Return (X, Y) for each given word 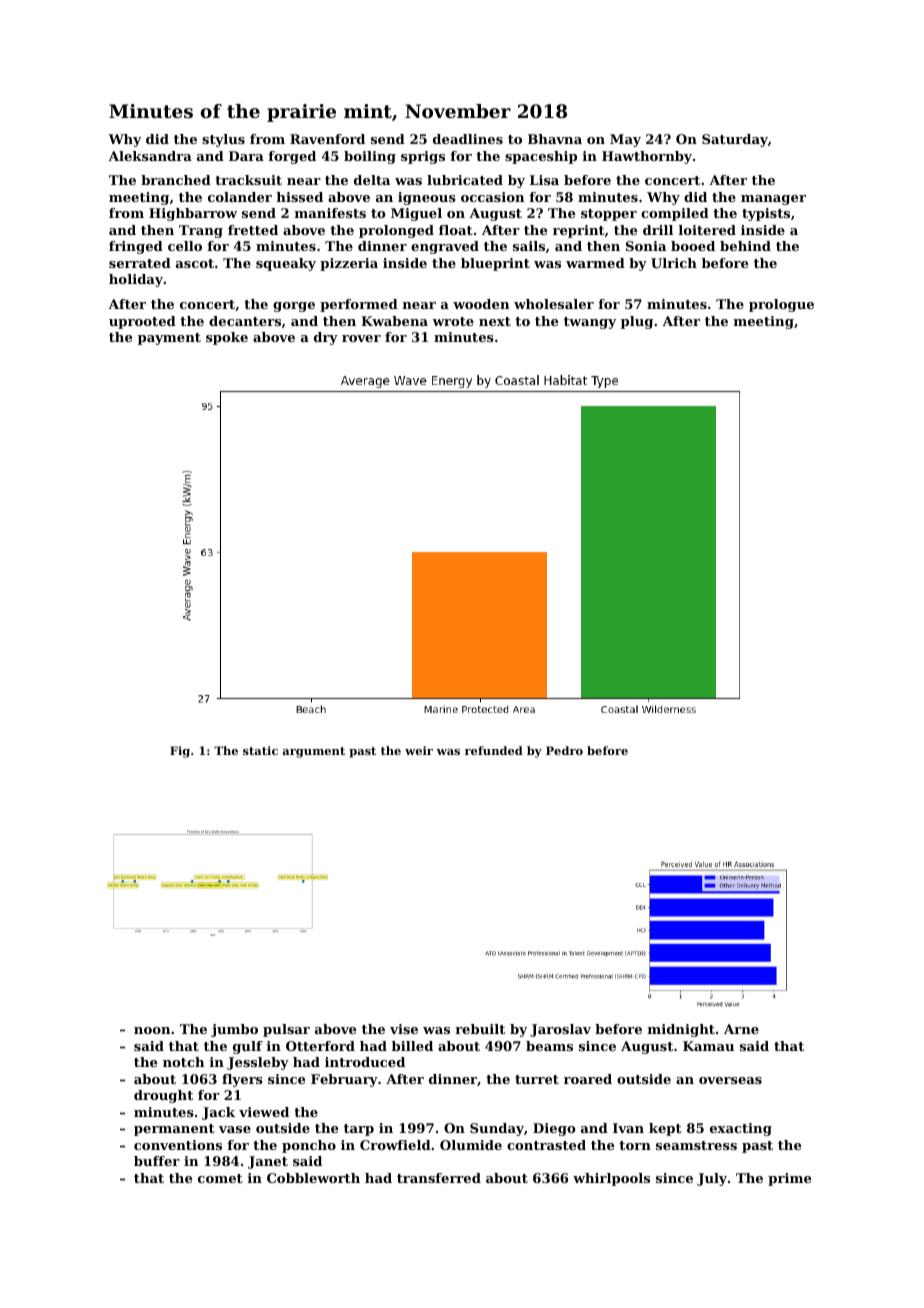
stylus (223, 140)
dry (326, 338)
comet (220, 1178)
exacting (741, 1129)
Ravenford (327, 139)
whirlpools (611, 1179)
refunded (494, 750)
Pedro (564, 750)
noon (152, 1030)
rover (361, 338)
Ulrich (674, 263)
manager (773, 200)
